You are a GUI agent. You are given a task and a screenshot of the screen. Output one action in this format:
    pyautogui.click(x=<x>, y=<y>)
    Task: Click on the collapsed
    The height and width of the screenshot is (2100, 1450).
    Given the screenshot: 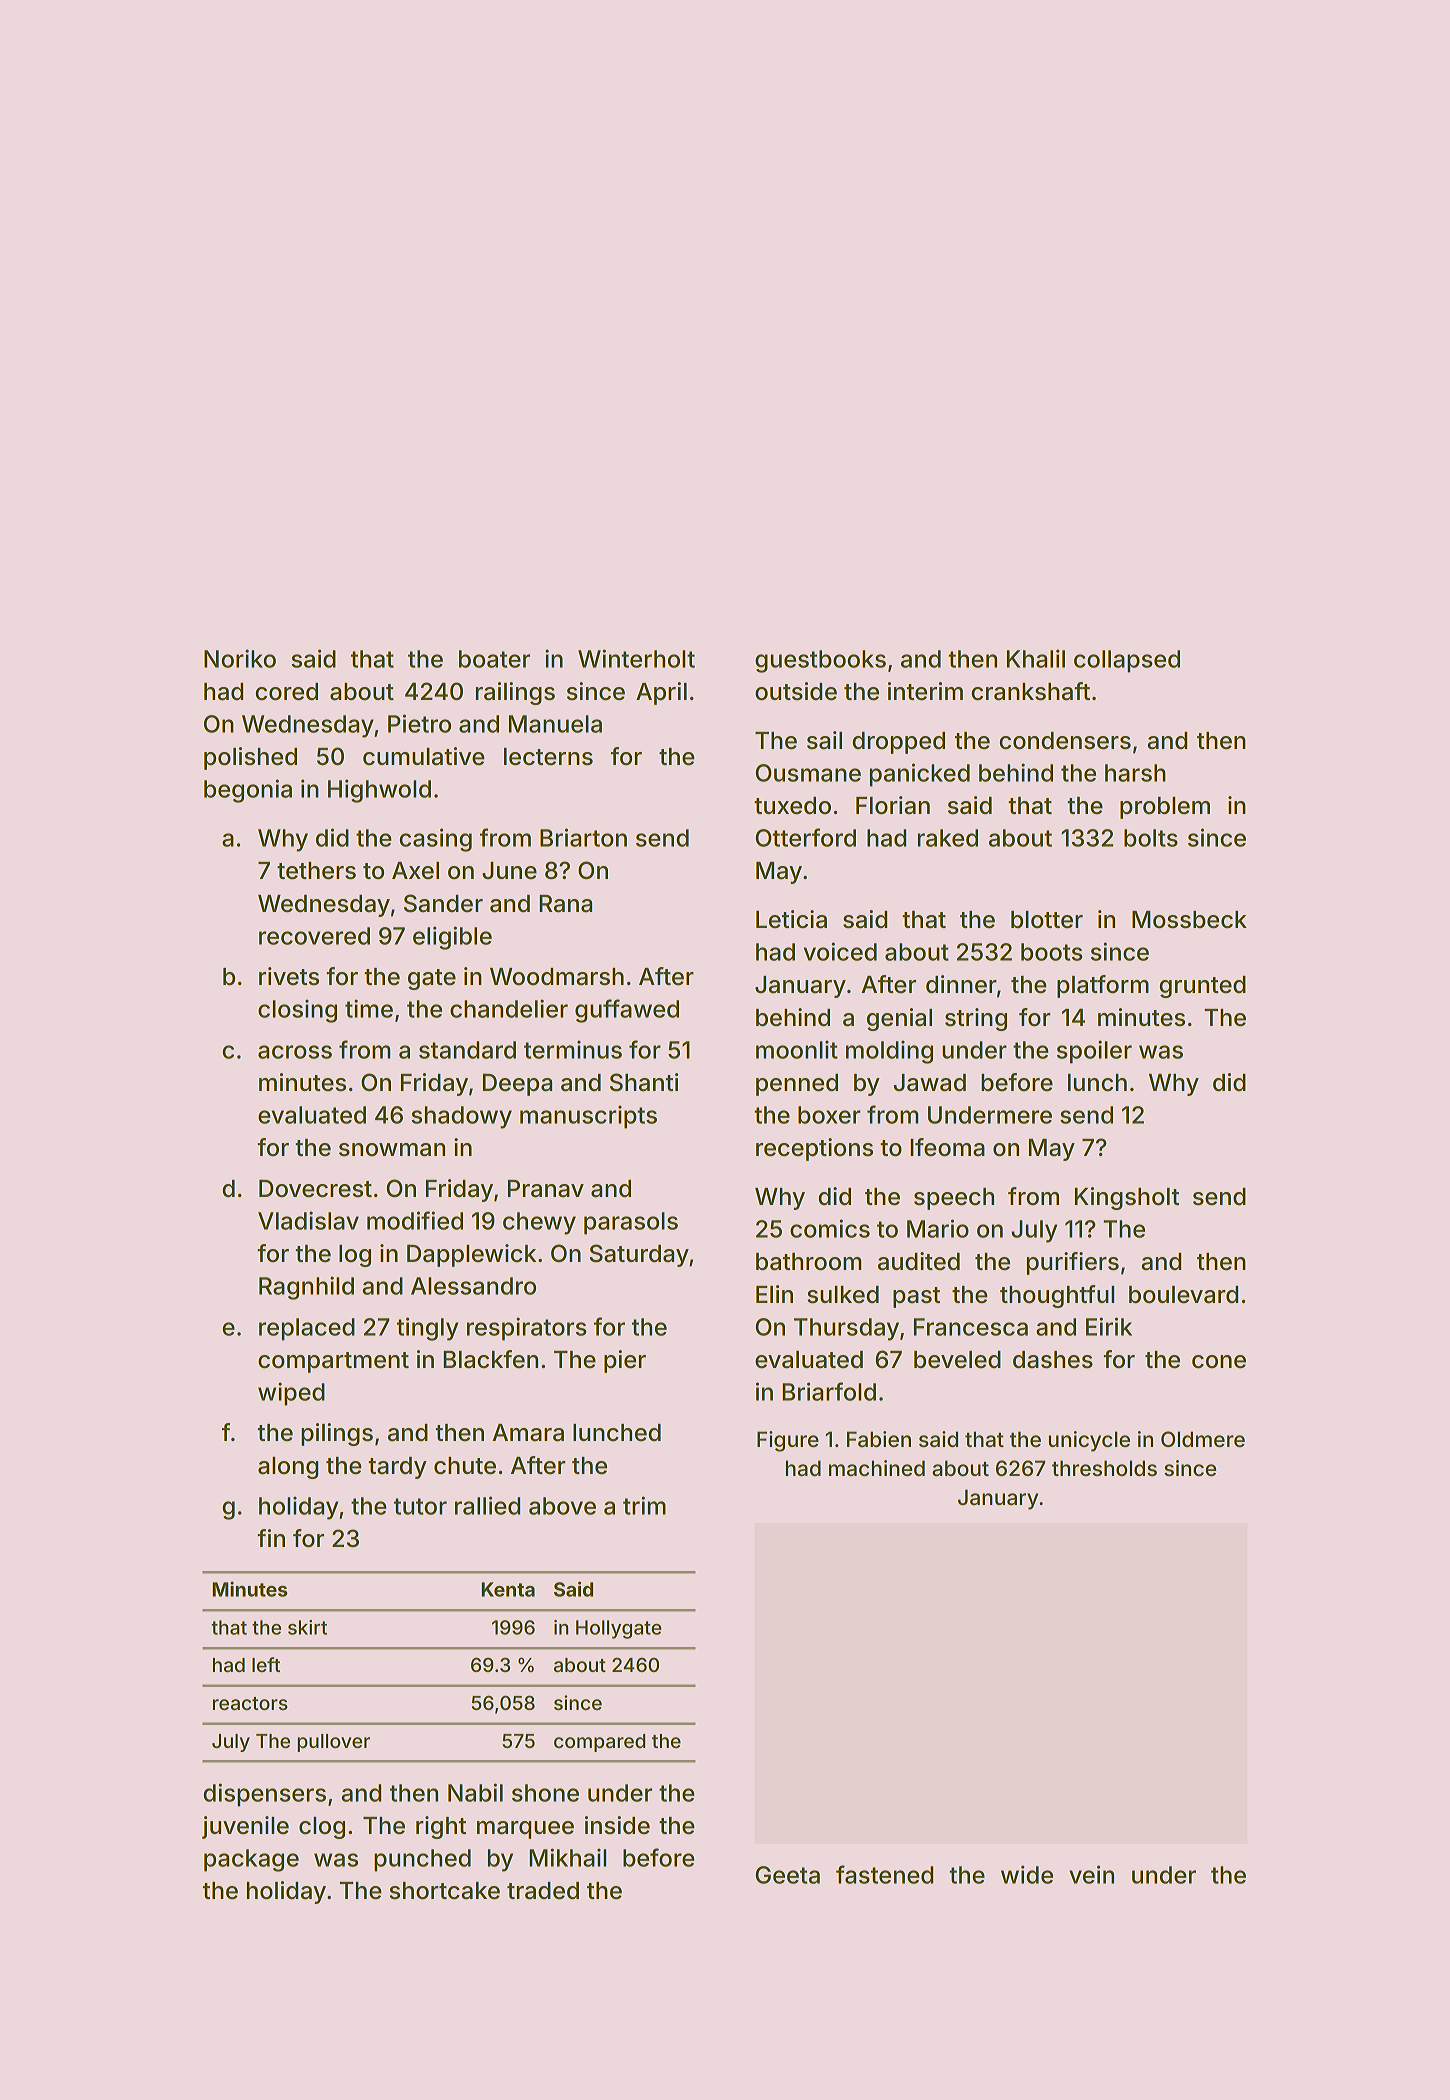 What is the action you would take?
    pyautogui.click(x=1127, y=661)
